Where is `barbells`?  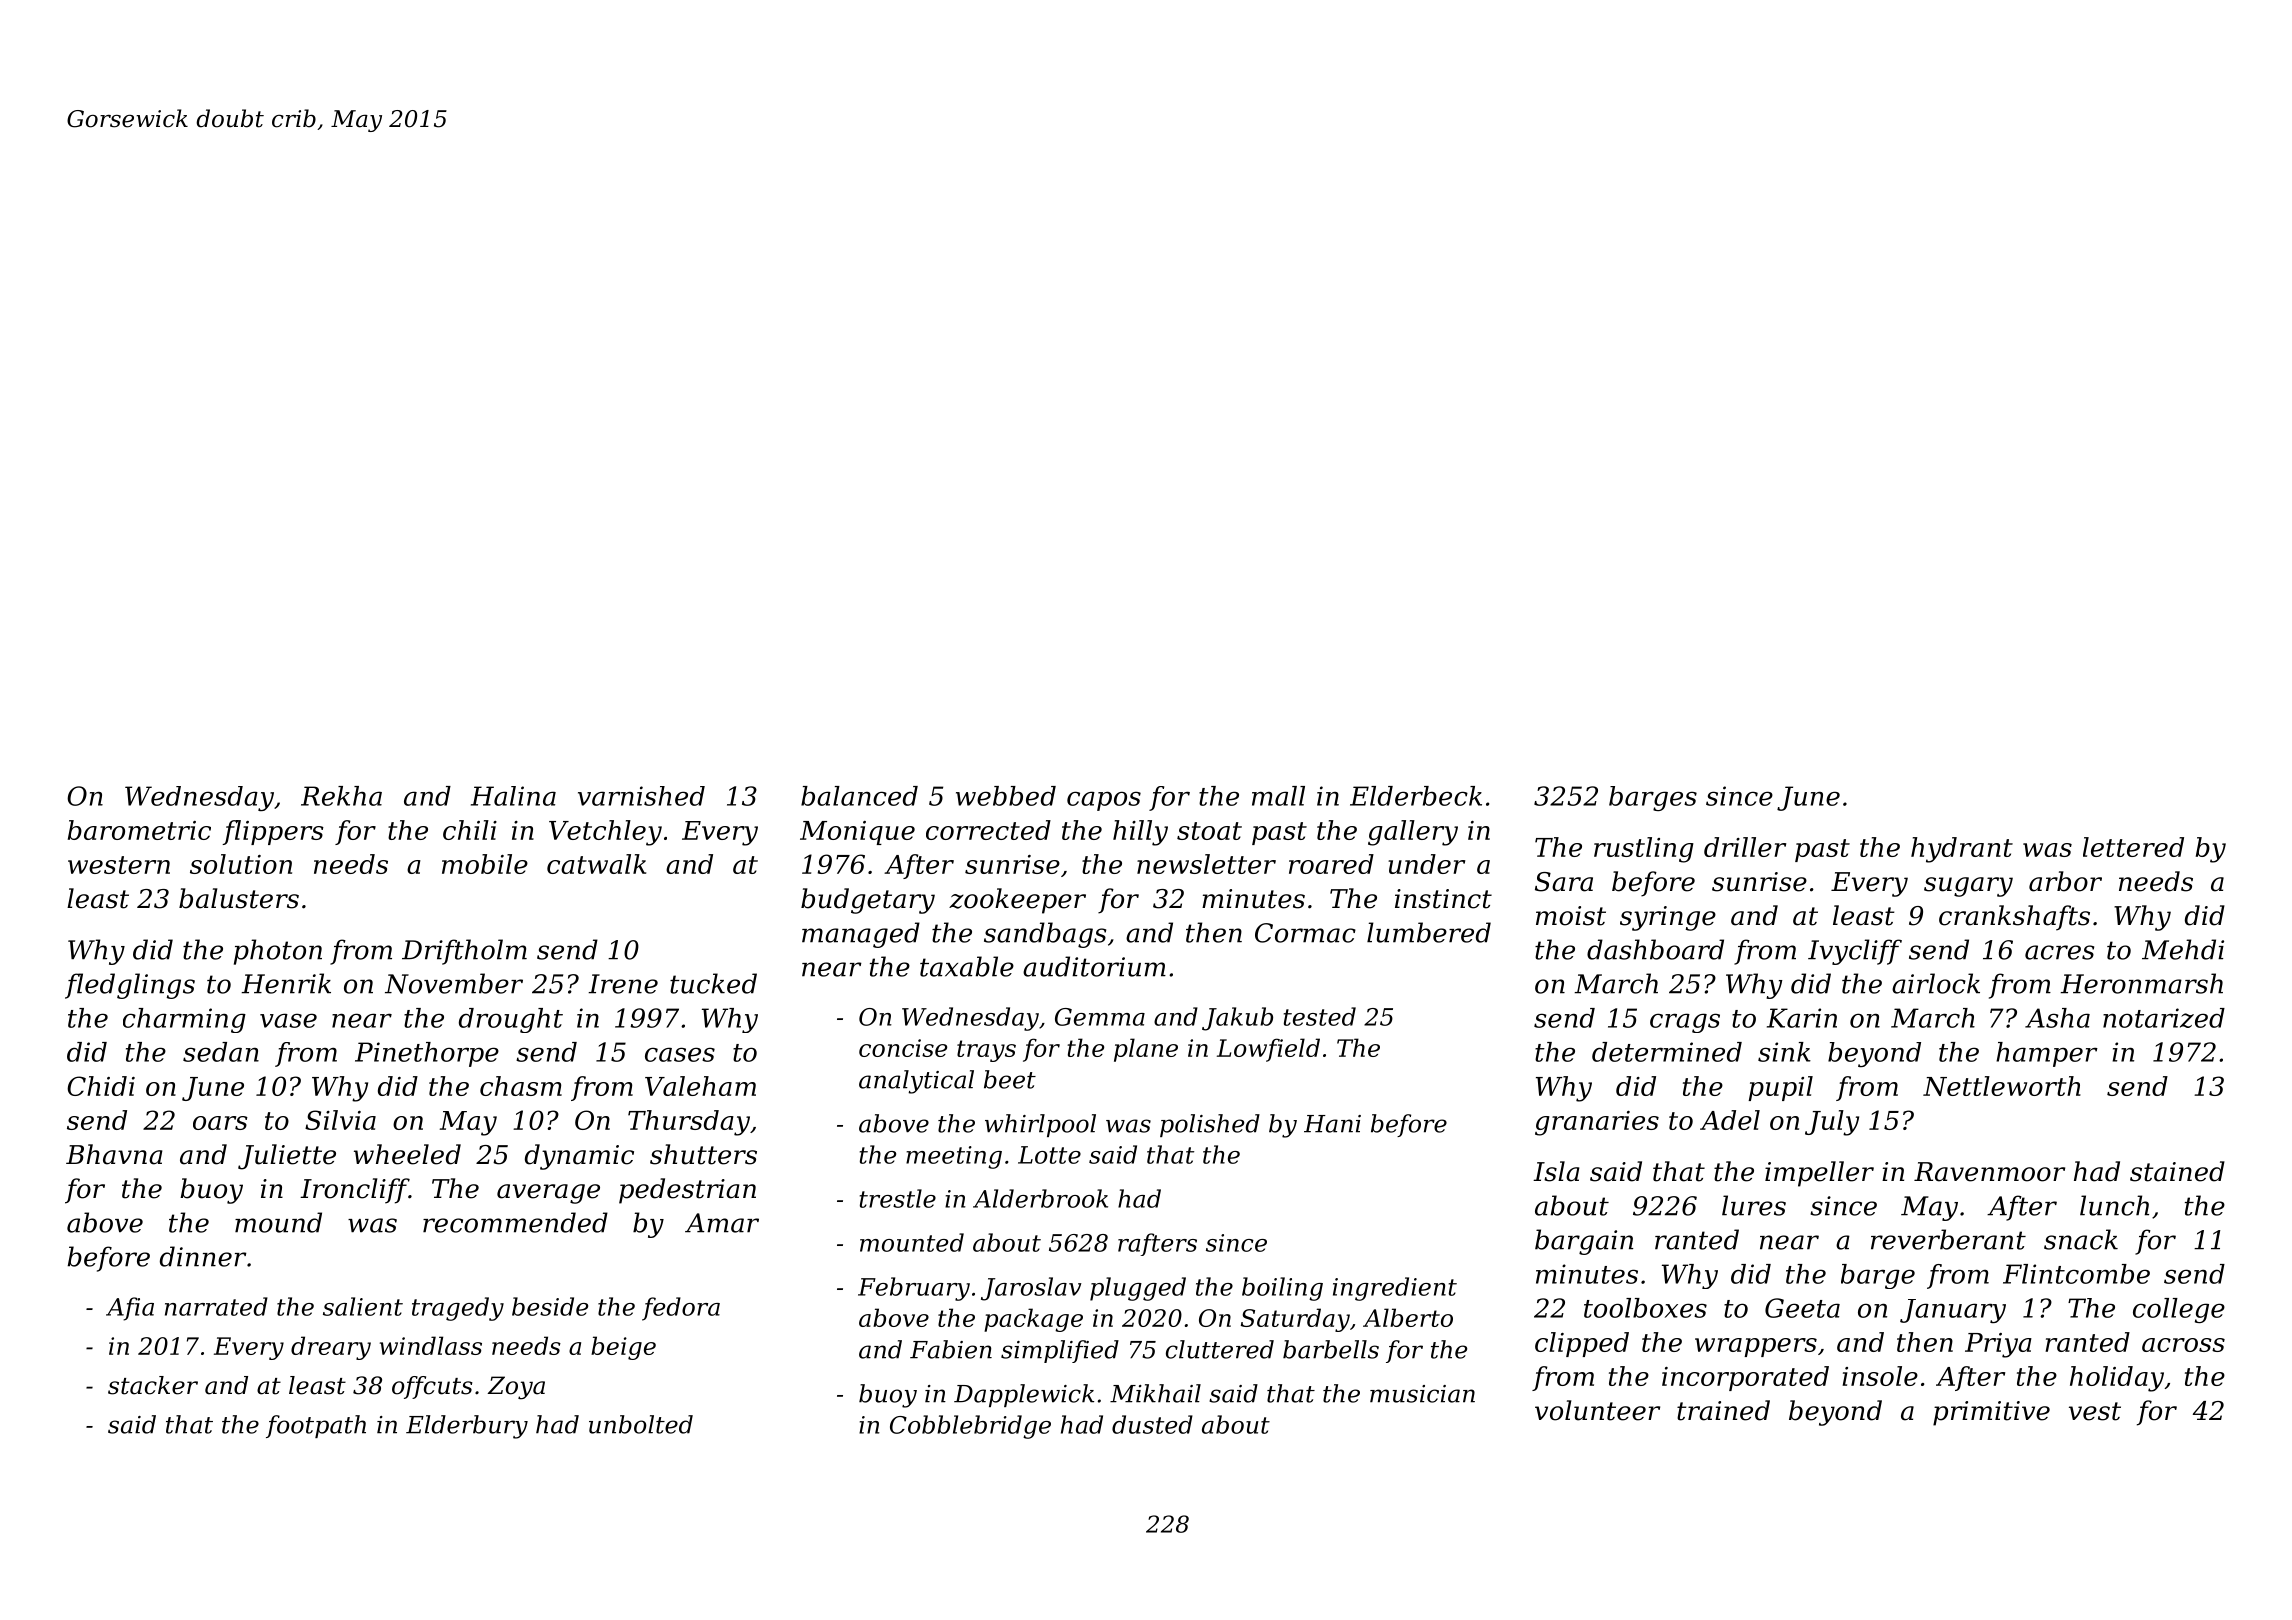 barbells is located at coordinates (1331, 1349).
